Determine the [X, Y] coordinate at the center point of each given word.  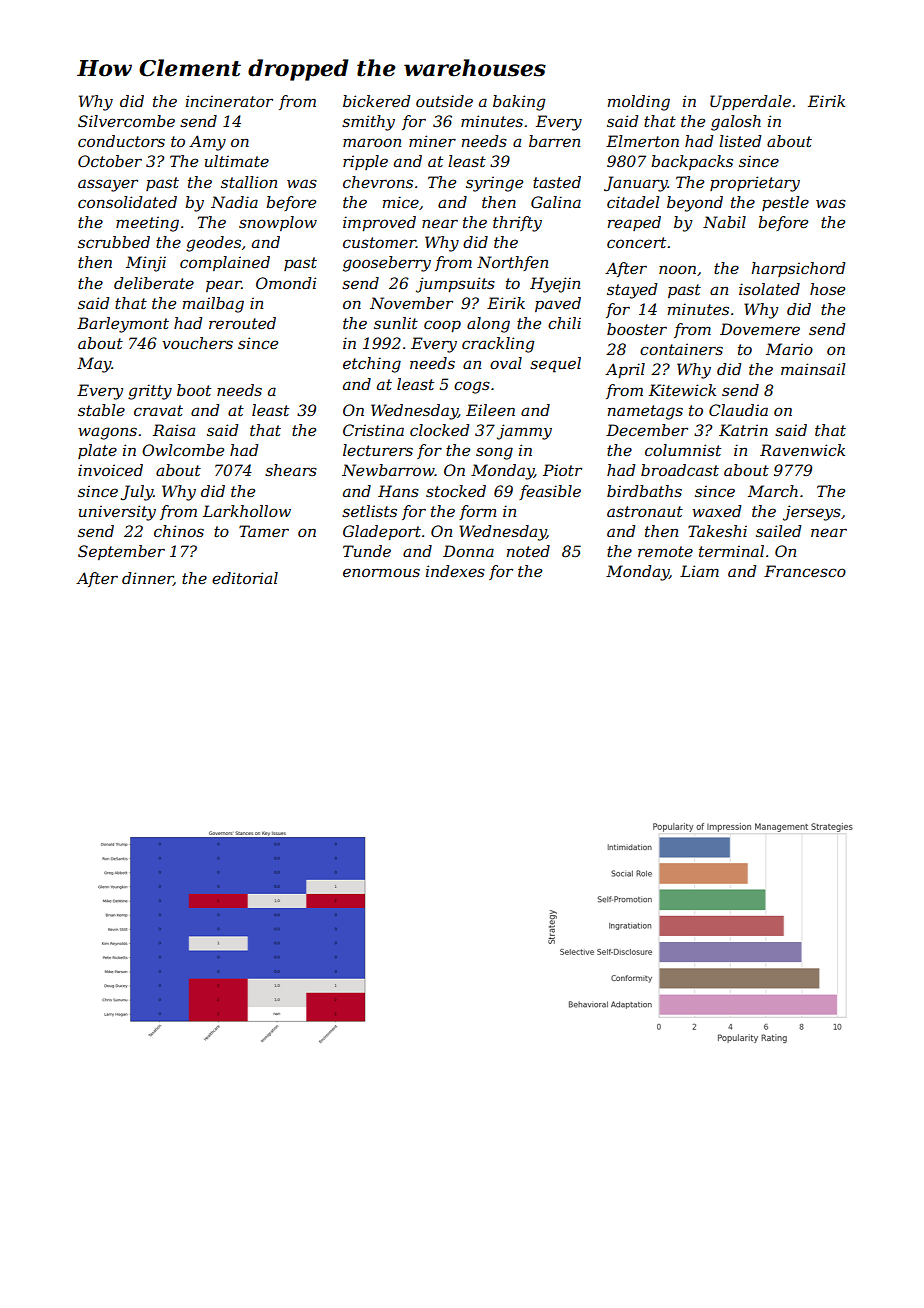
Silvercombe [126, 121]
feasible [550, 492]
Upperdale [750, 102]
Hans [398, 491]
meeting [147, 224]
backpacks [692, 162]
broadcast [680, 470]
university [117, 513]
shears [291, 470]
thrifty [517, 224]
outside [444, 101]
